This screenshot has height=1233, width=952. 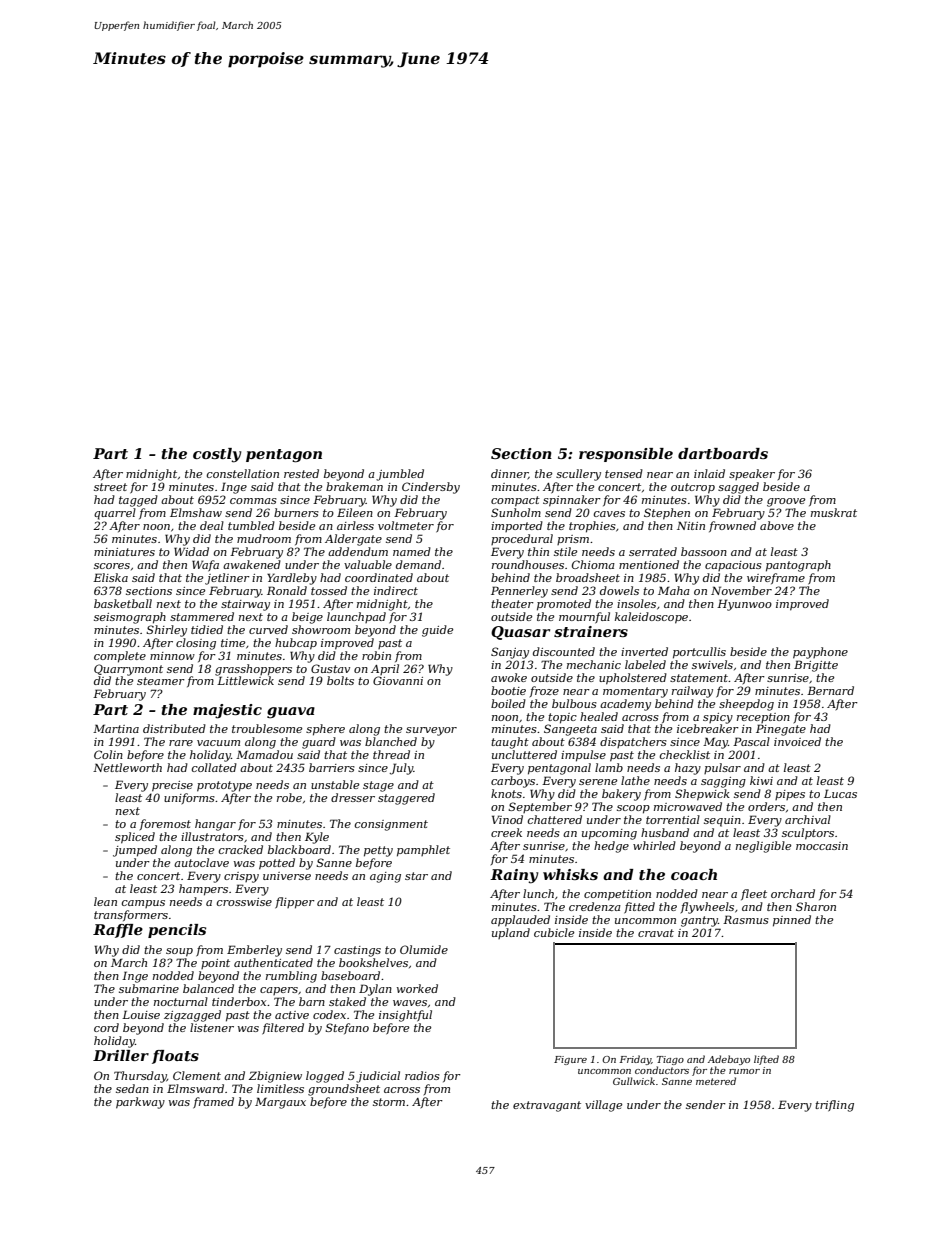 What do you see at coordinates (252, 564) in the screenshot?
I see `awakened` at bounding box center [252, 564].
